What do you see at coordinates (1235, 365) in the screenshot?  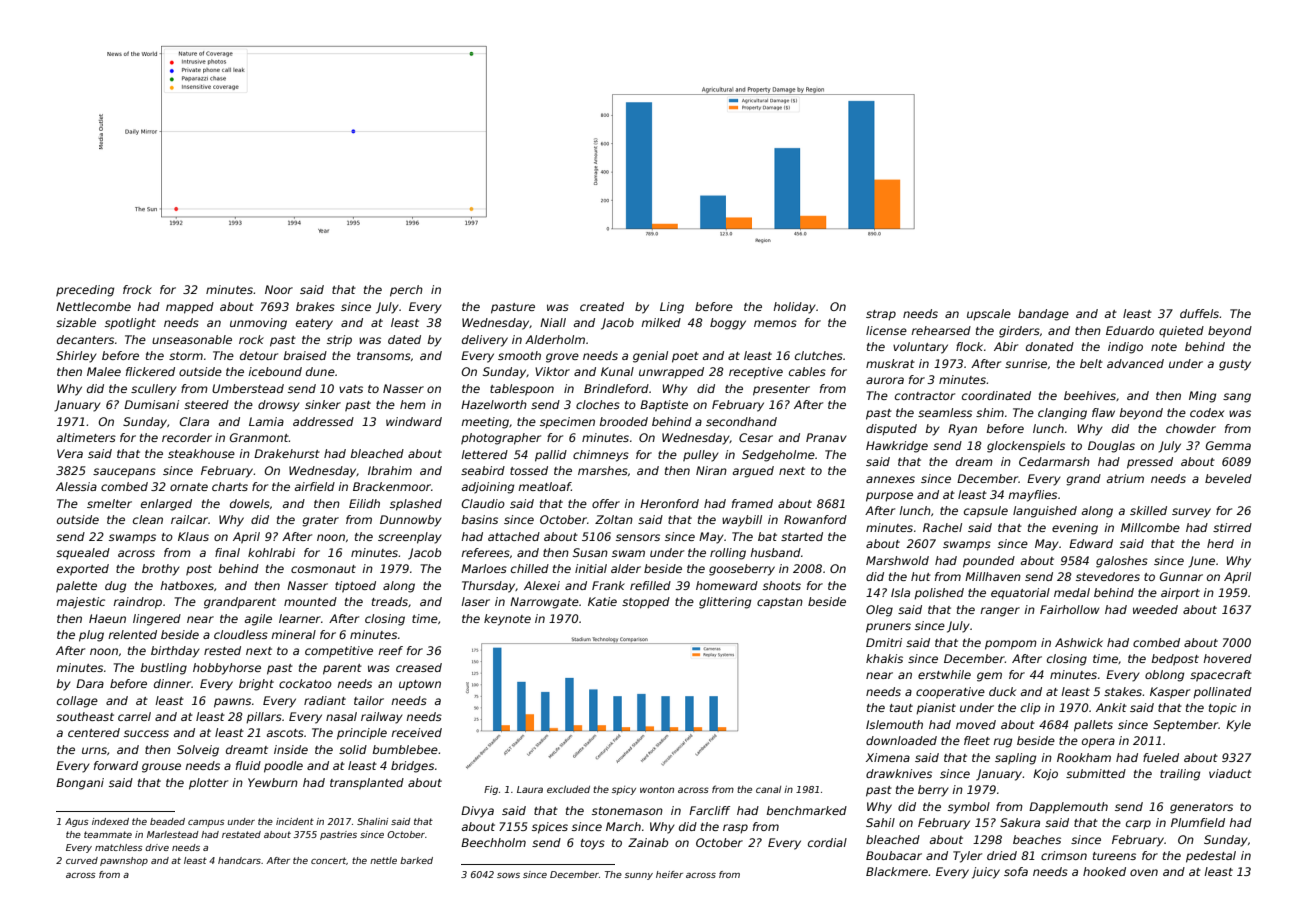 I see `gusty` at bounding box center [1235, 365].
